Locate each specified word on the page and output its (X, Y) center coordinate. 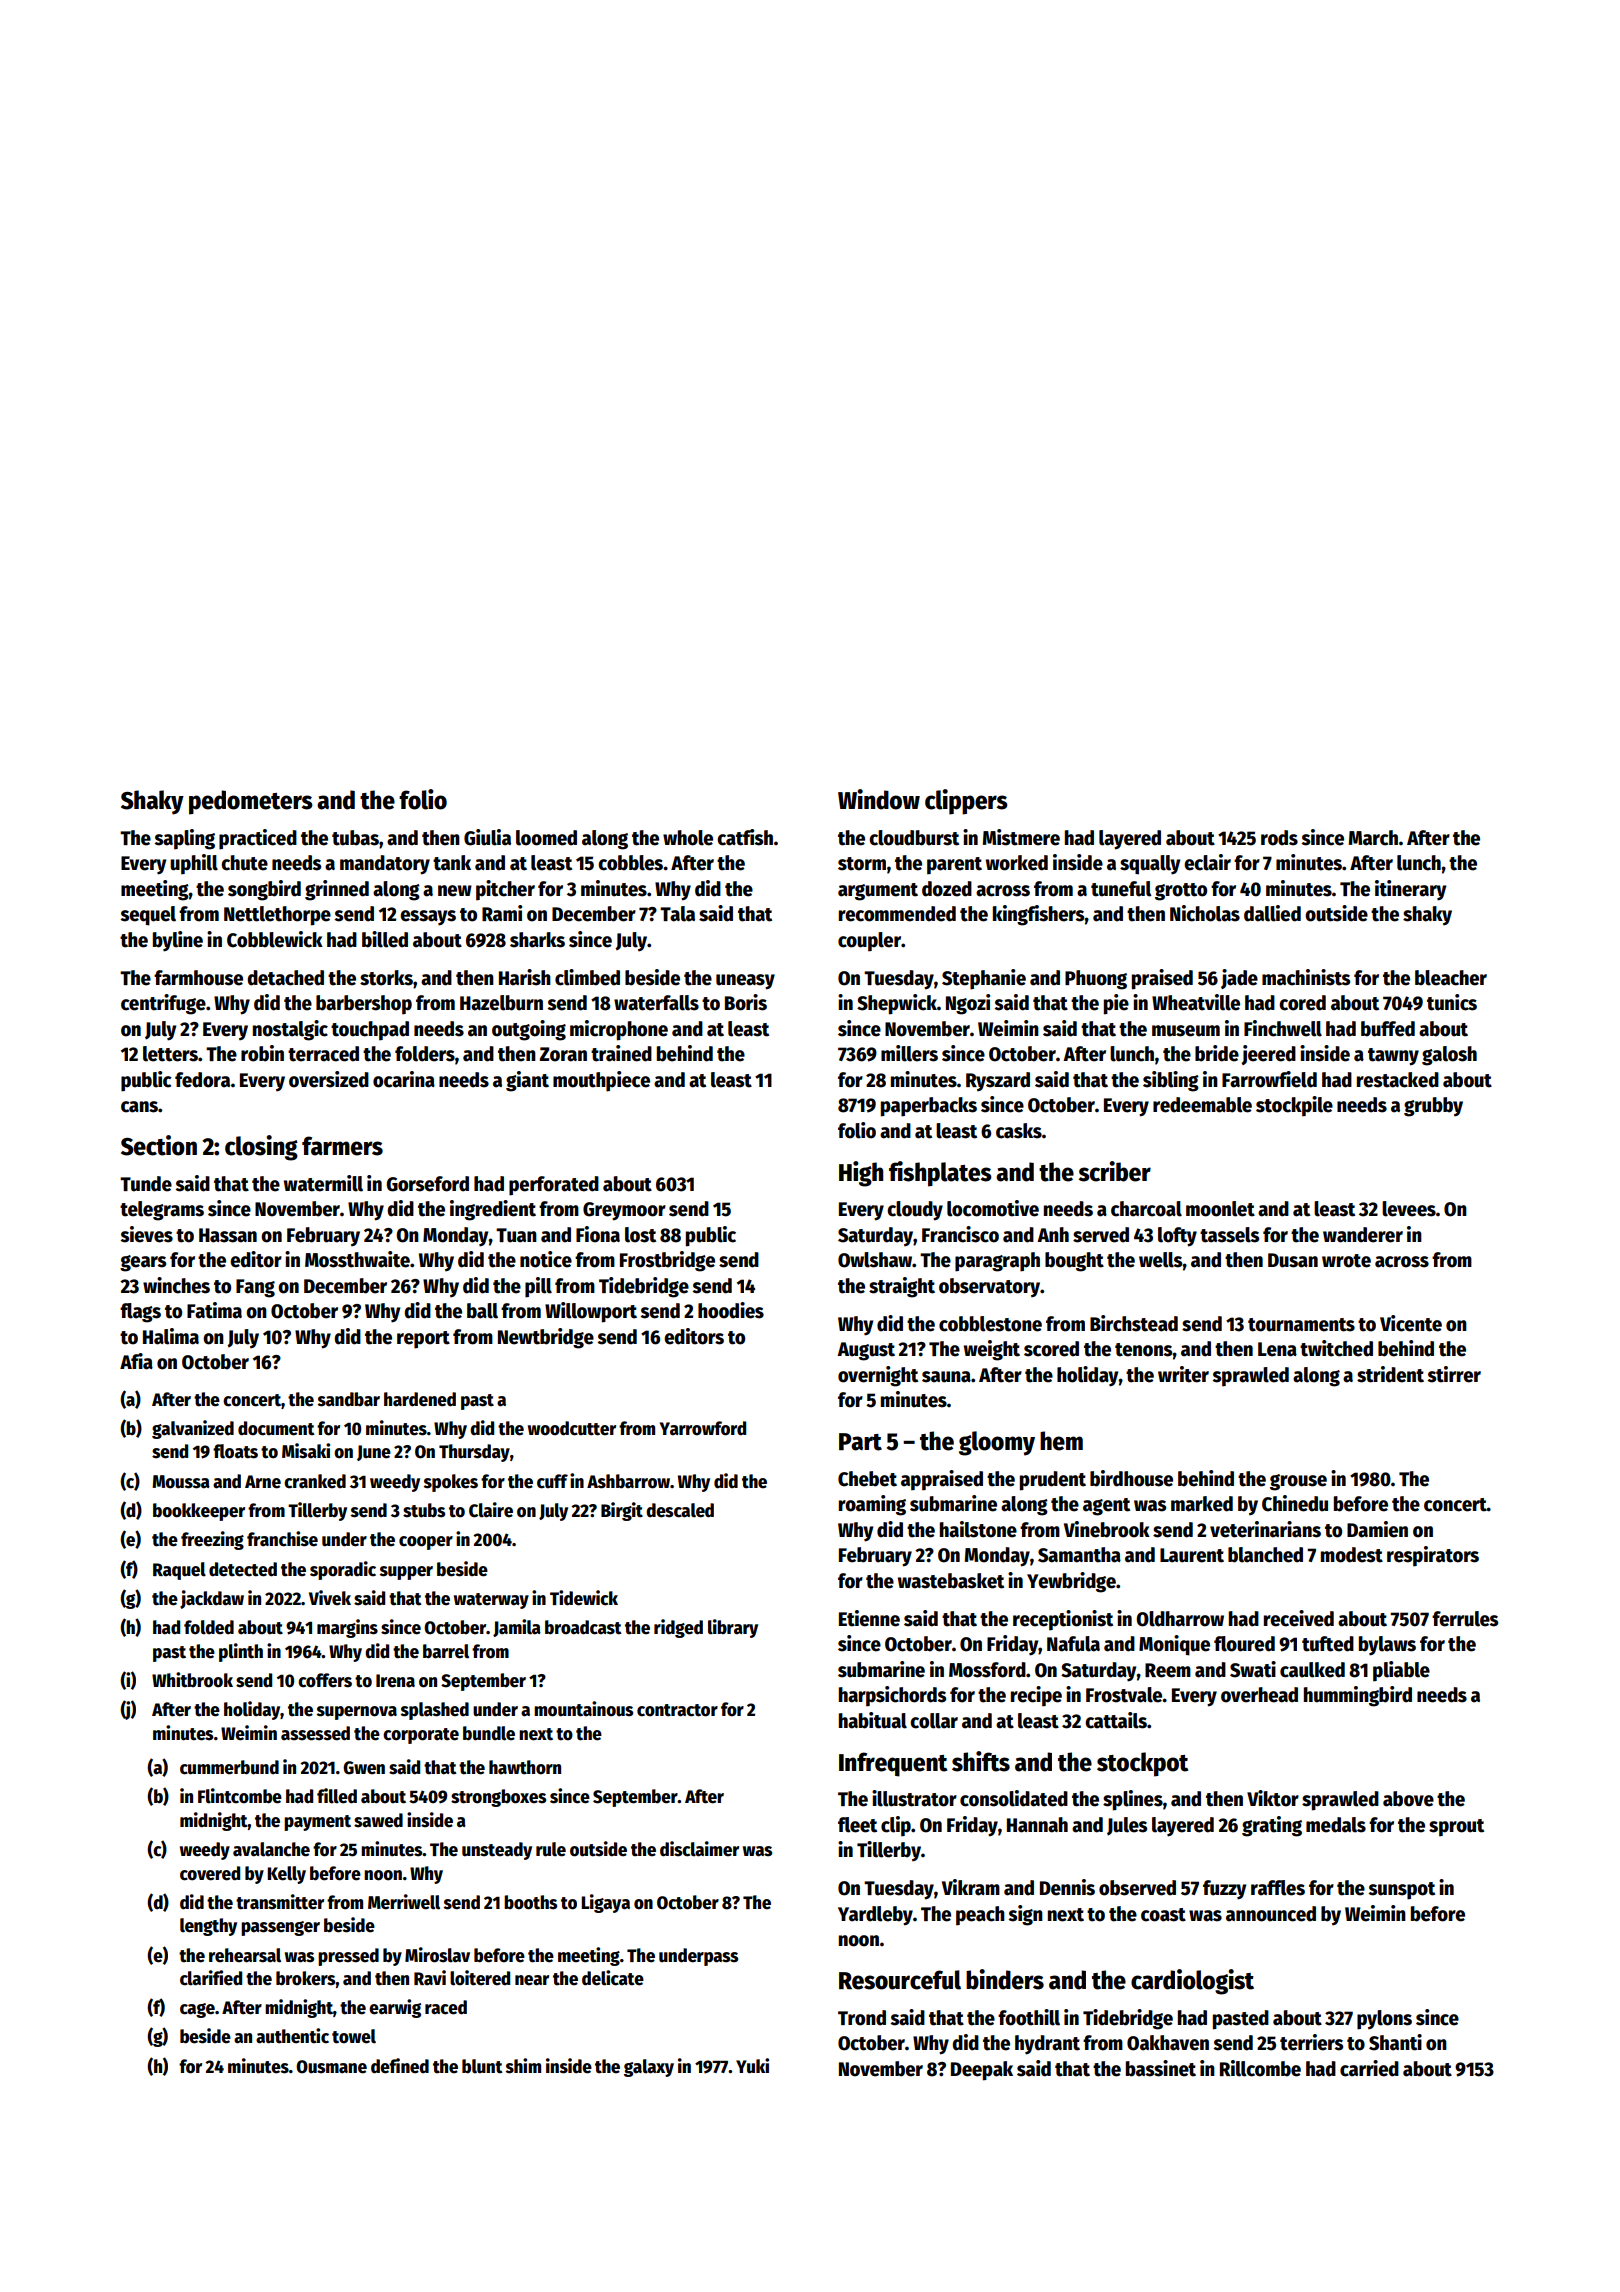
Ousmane (331, 2067)
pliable (1401, 1671)
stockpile (1294, 1106)
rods (1279, 838)
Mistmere (1021, 837)
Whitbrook (192, 1680)
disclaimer (699, 1849)
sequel (148, 916)
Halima (171, 1336)
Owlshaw (875, 1260)
